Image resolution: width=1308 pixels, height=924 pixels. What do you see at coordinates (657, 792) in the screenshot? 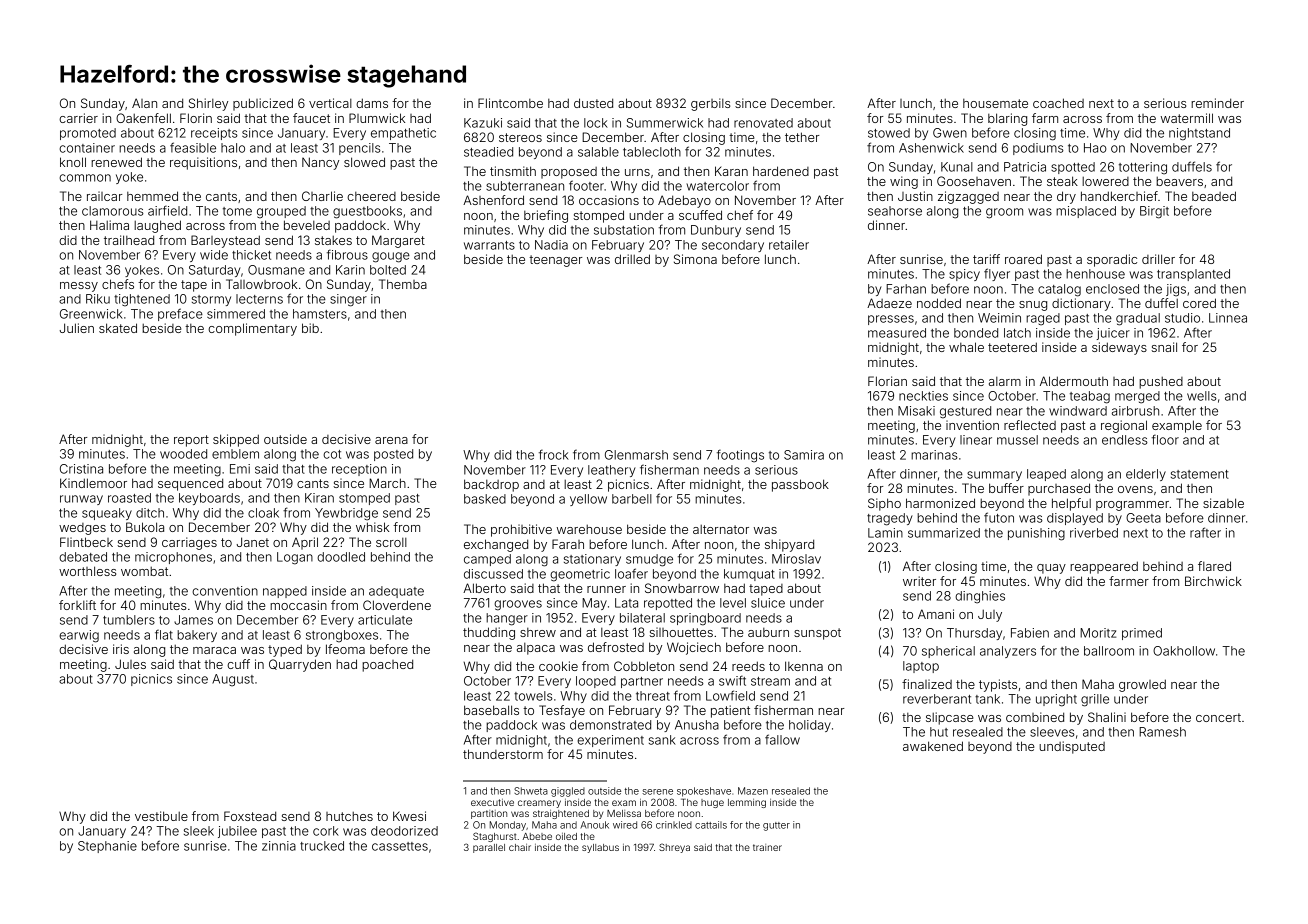
I see `serene` at bounding box center [657, 792].
